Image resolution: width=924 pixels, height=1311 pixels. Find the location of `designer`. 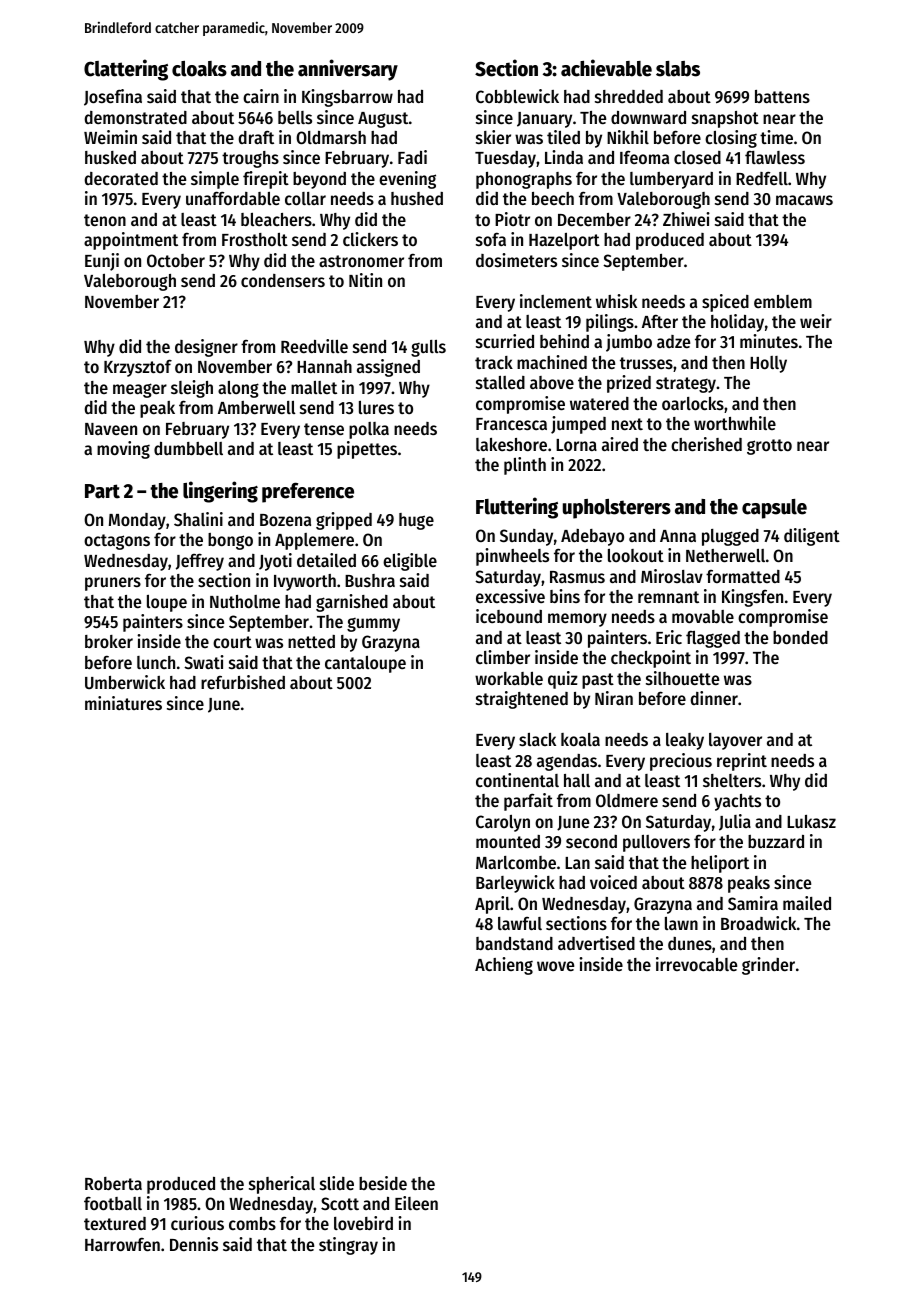

designer is located at coordinates (206, 348).
